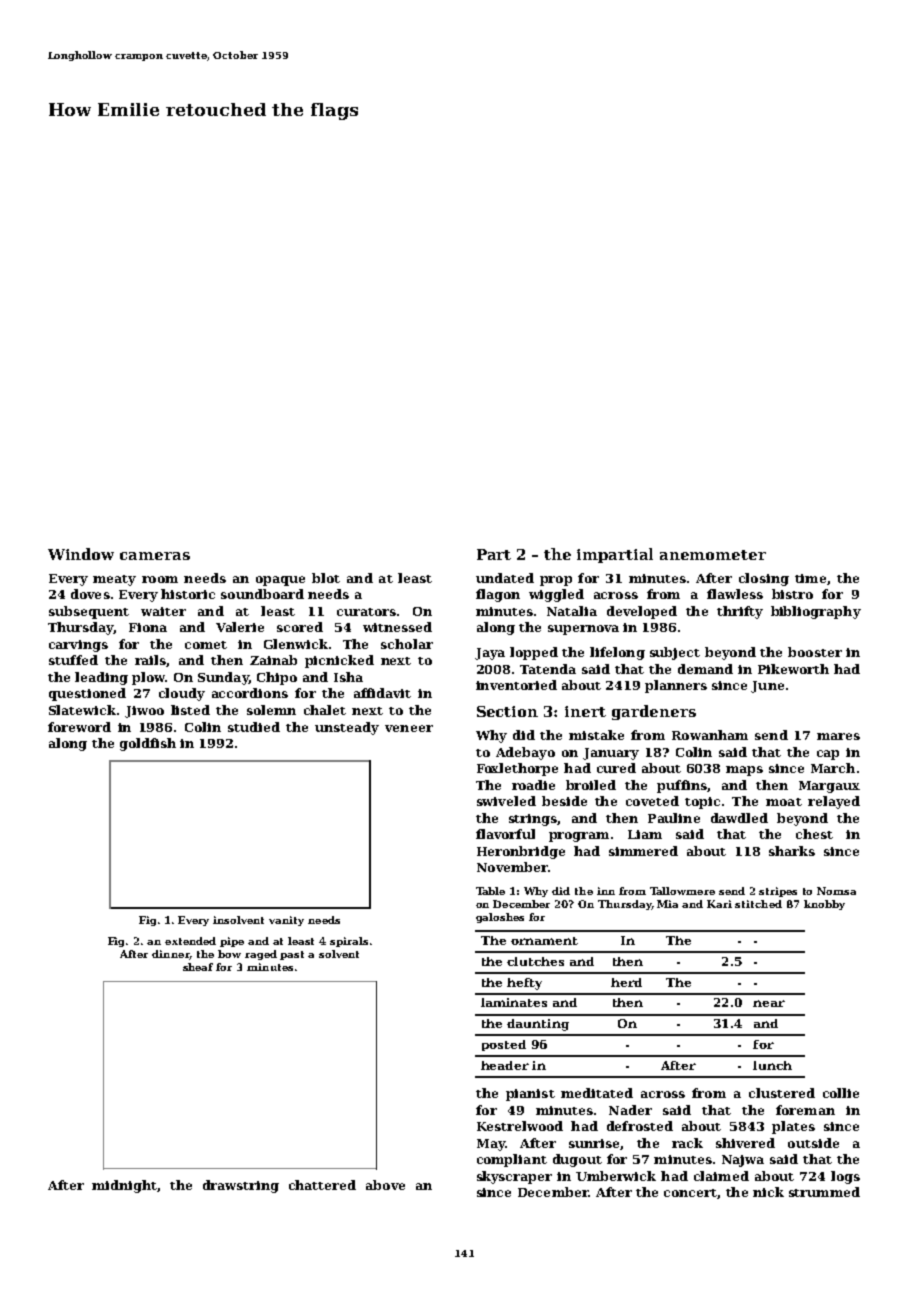 The width and height of the screenshot is (908, 1316). Describe the element at coordinates (498, 595) in the screenshot. I see `flagon` at that location.
